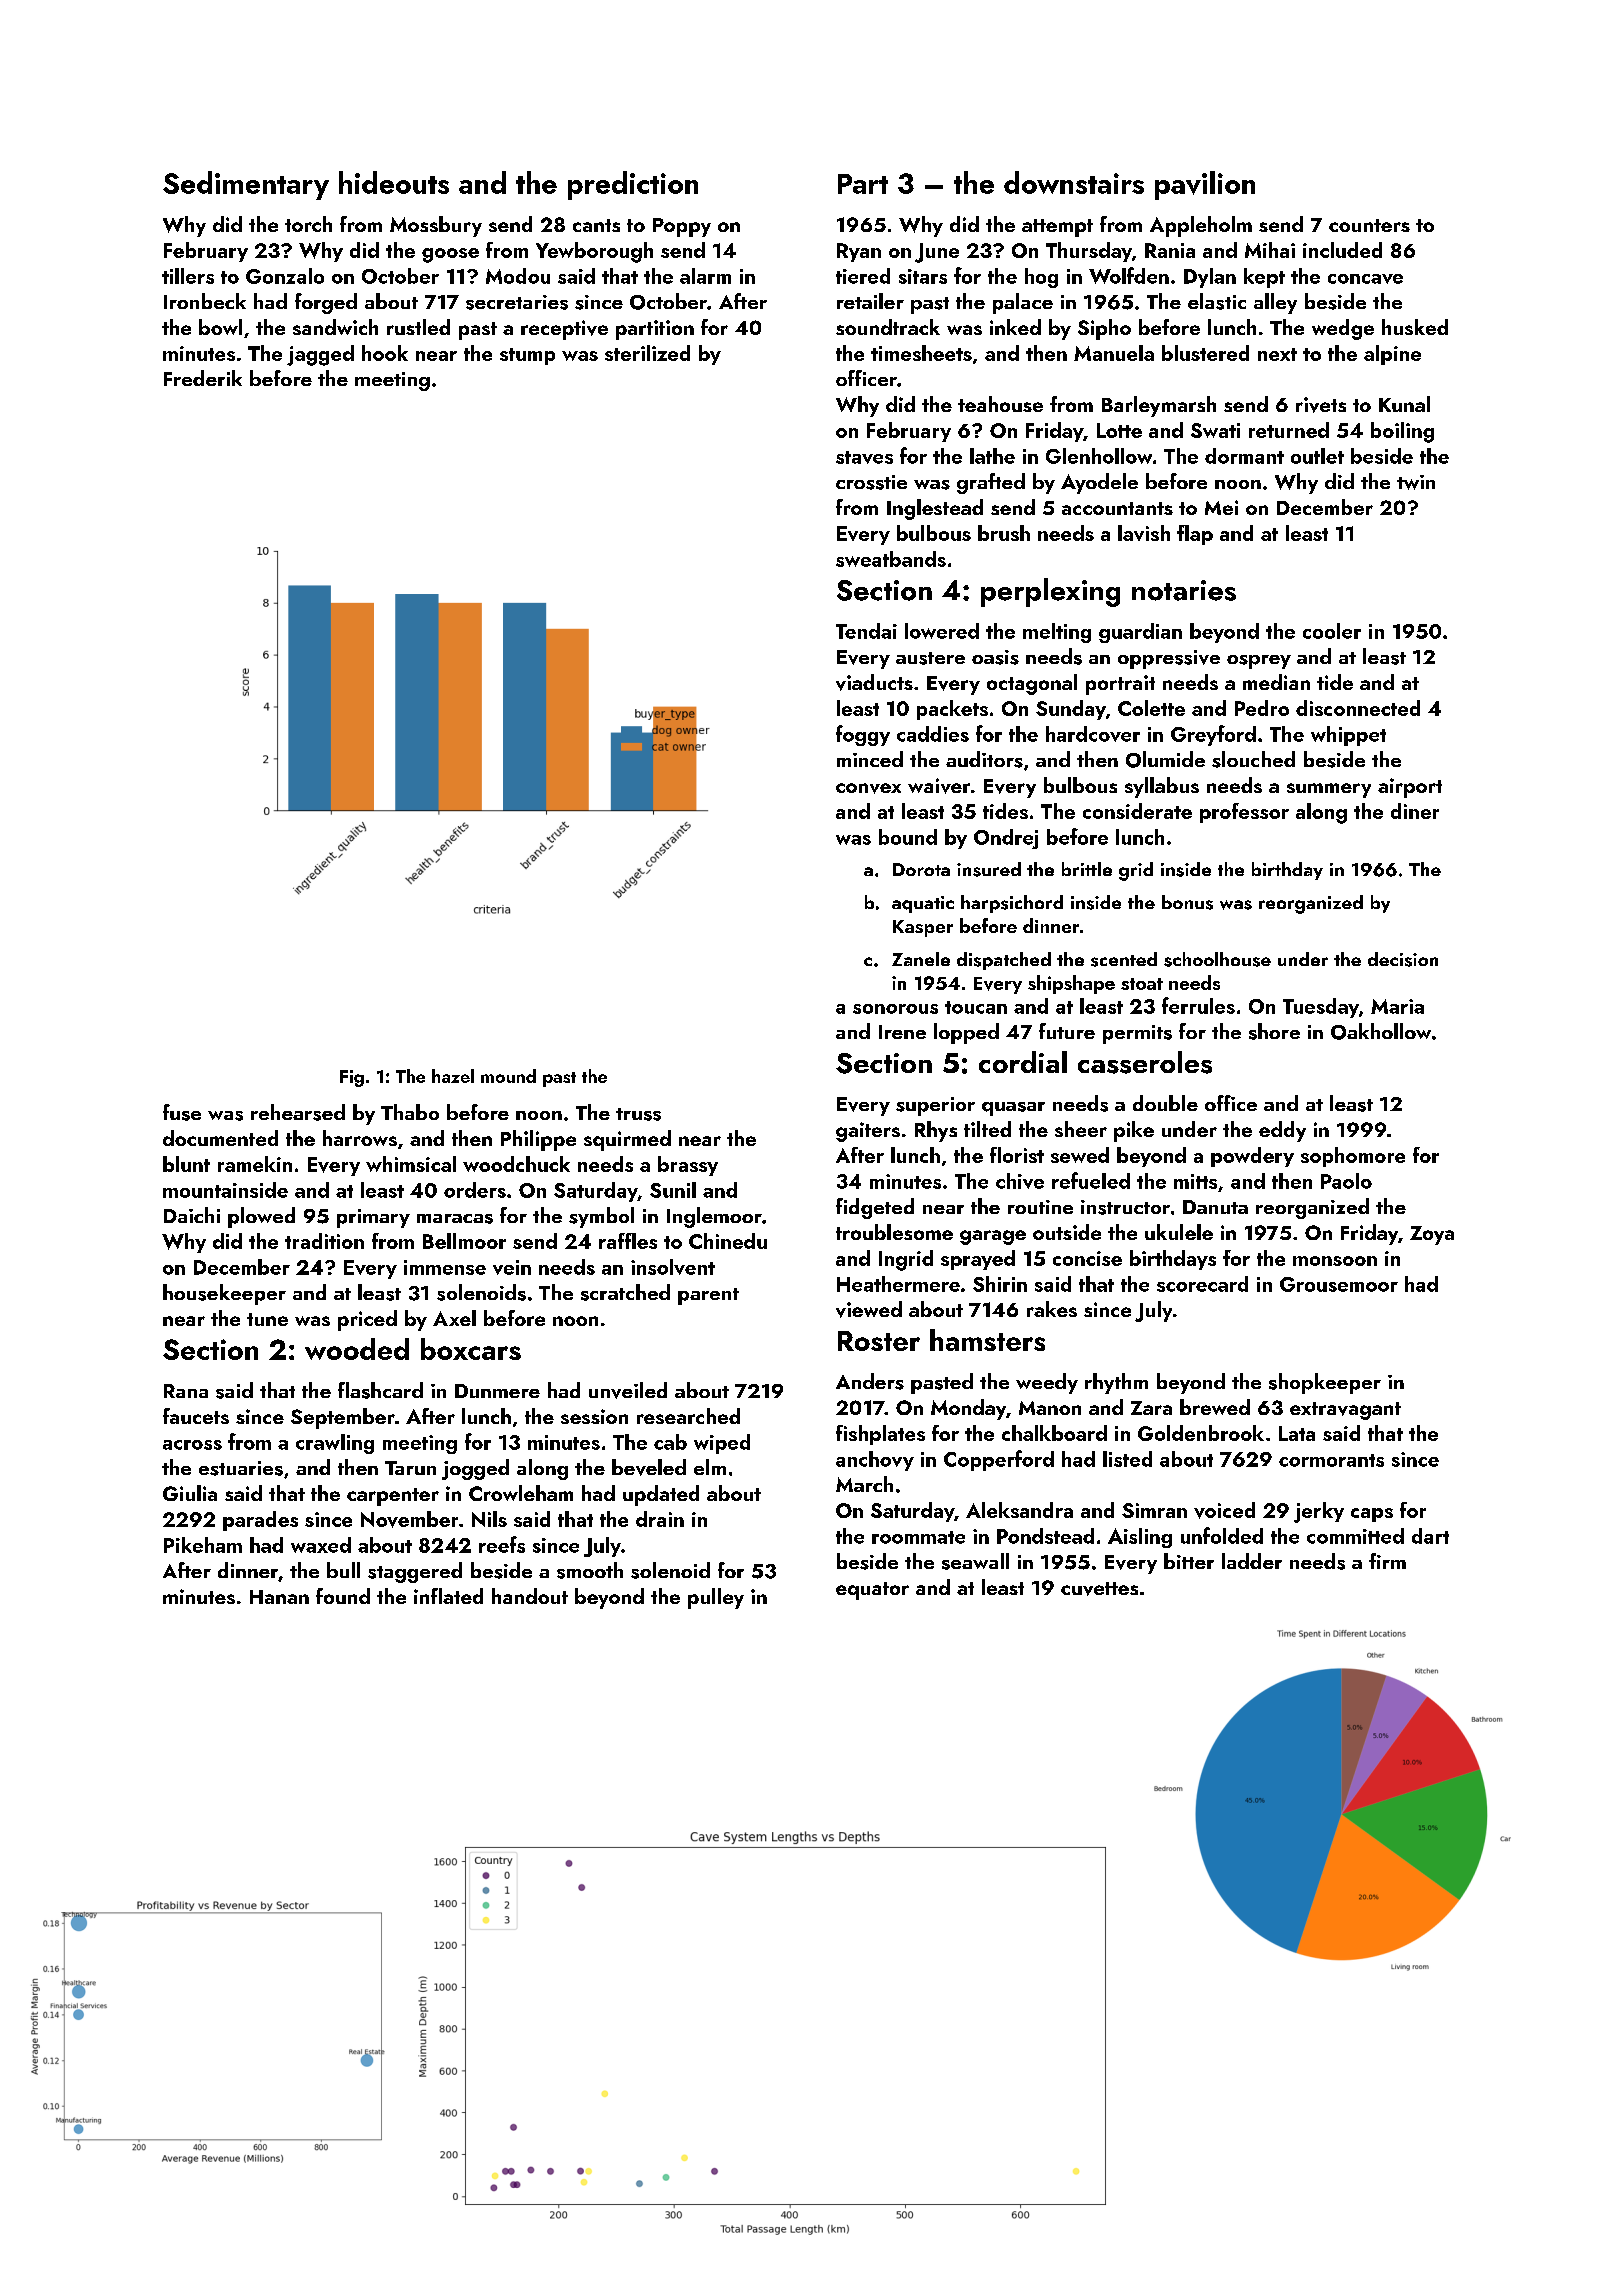 This image has height=2292, width=1620. Describe the element at coordinates (224, 1294) in the image. I see `housekeeper` at that location.
